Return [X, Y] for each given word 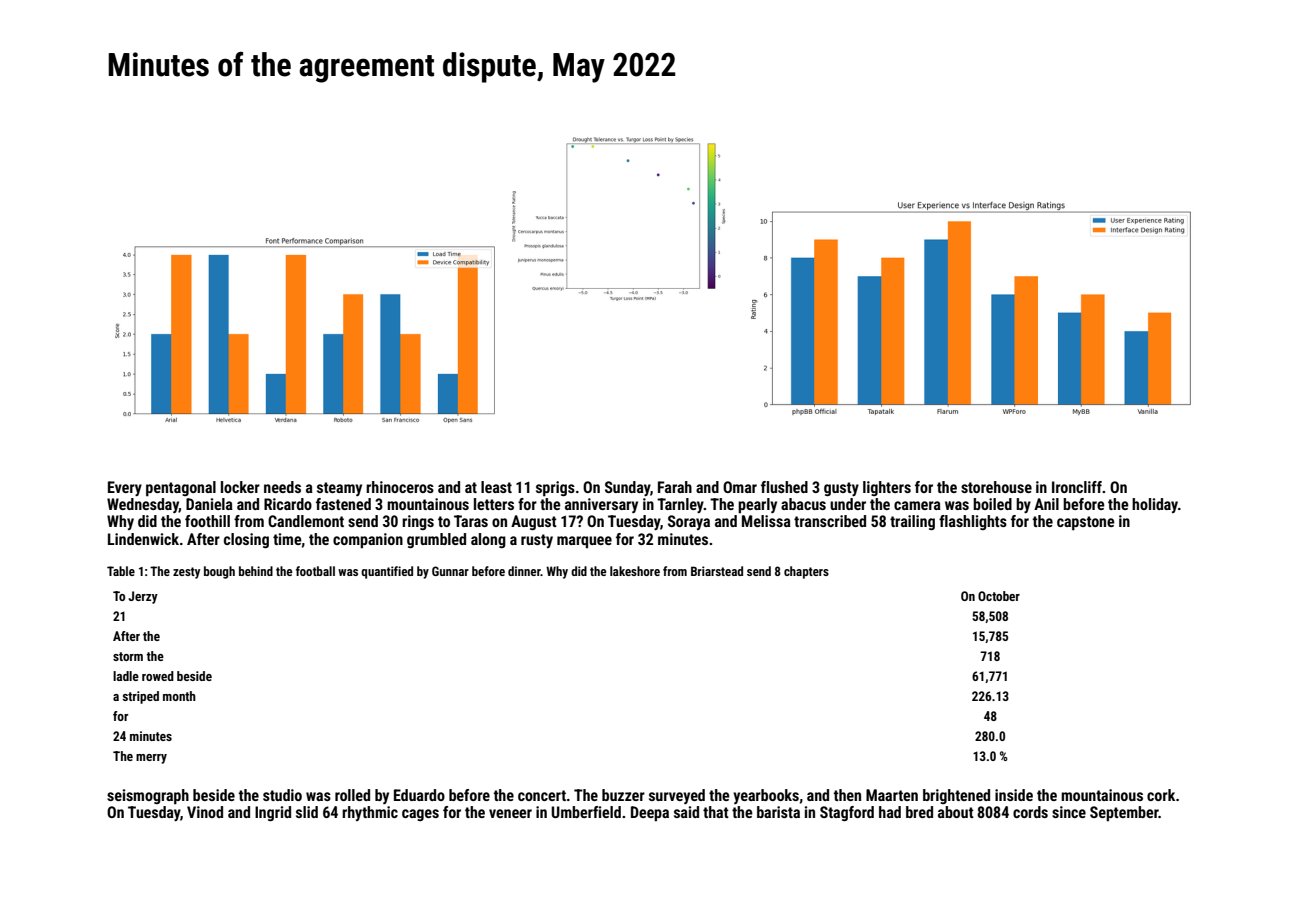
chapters [806, 572]
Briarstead [717, 571]
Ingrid [273, 813]
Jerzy [143, 597]
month [179, 696]
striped [141, 697]
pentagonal [181, 489]
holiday [1155, 505]
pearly [757, 506]
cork [1161, 795]
